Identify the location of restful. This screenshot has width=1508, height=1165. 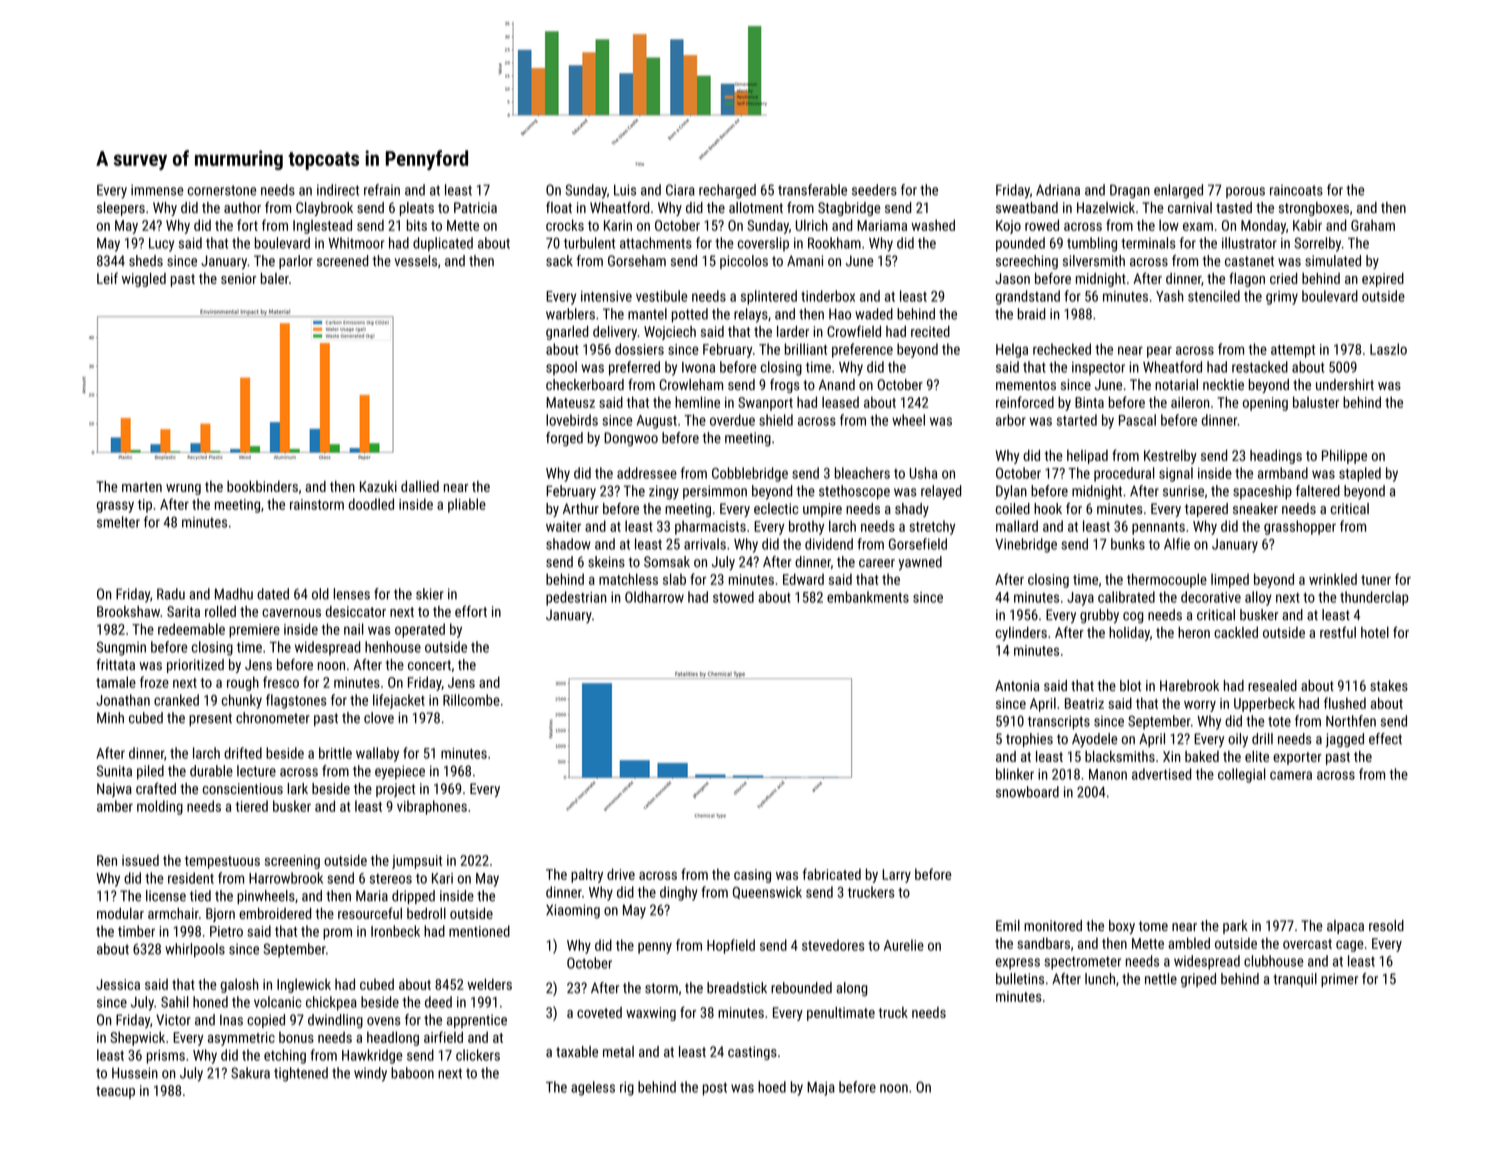
(1338, 632).
